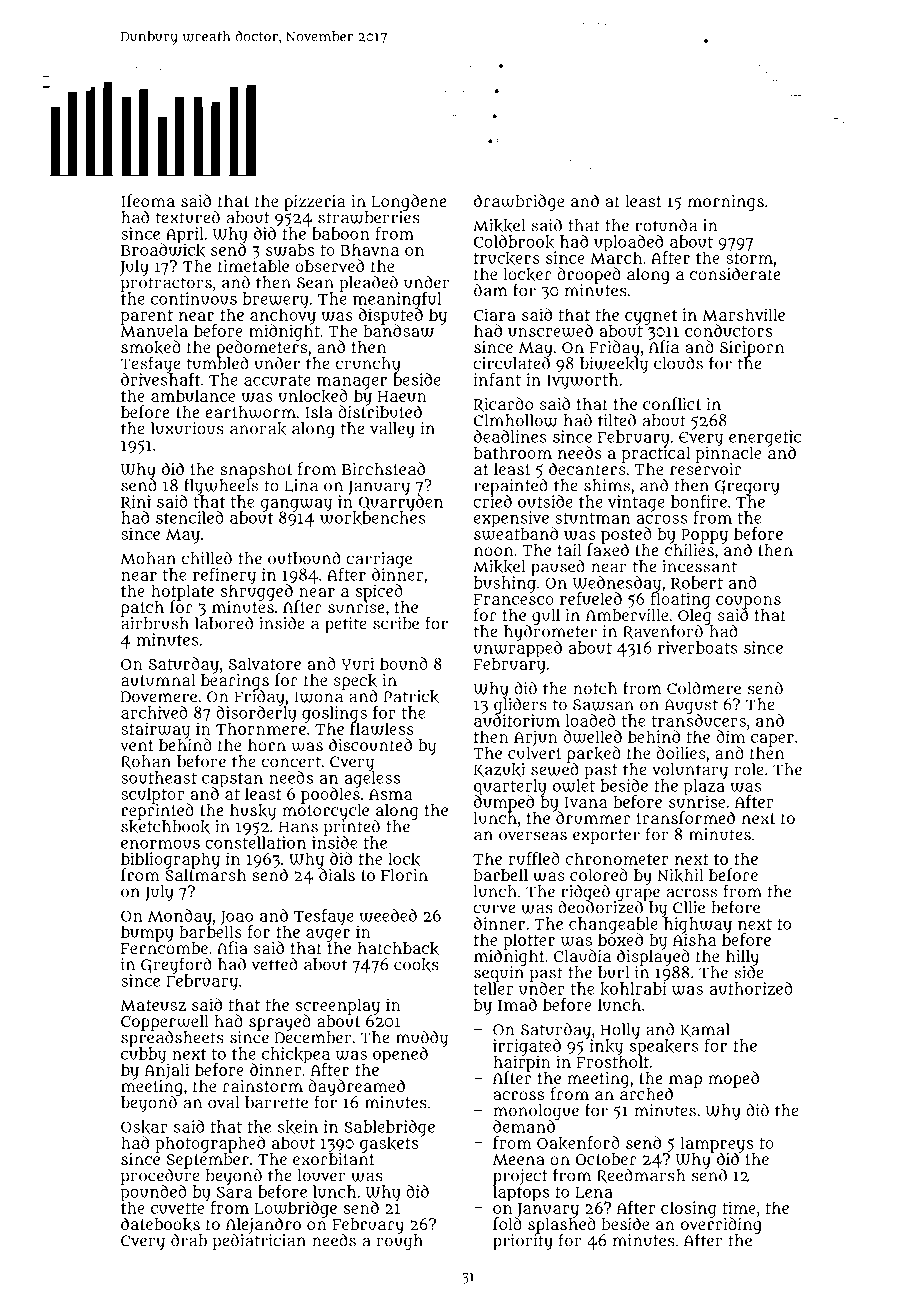  Describe the element at coordinates (296, 1055) in the screenshot. I see `chickpea` at that location.
